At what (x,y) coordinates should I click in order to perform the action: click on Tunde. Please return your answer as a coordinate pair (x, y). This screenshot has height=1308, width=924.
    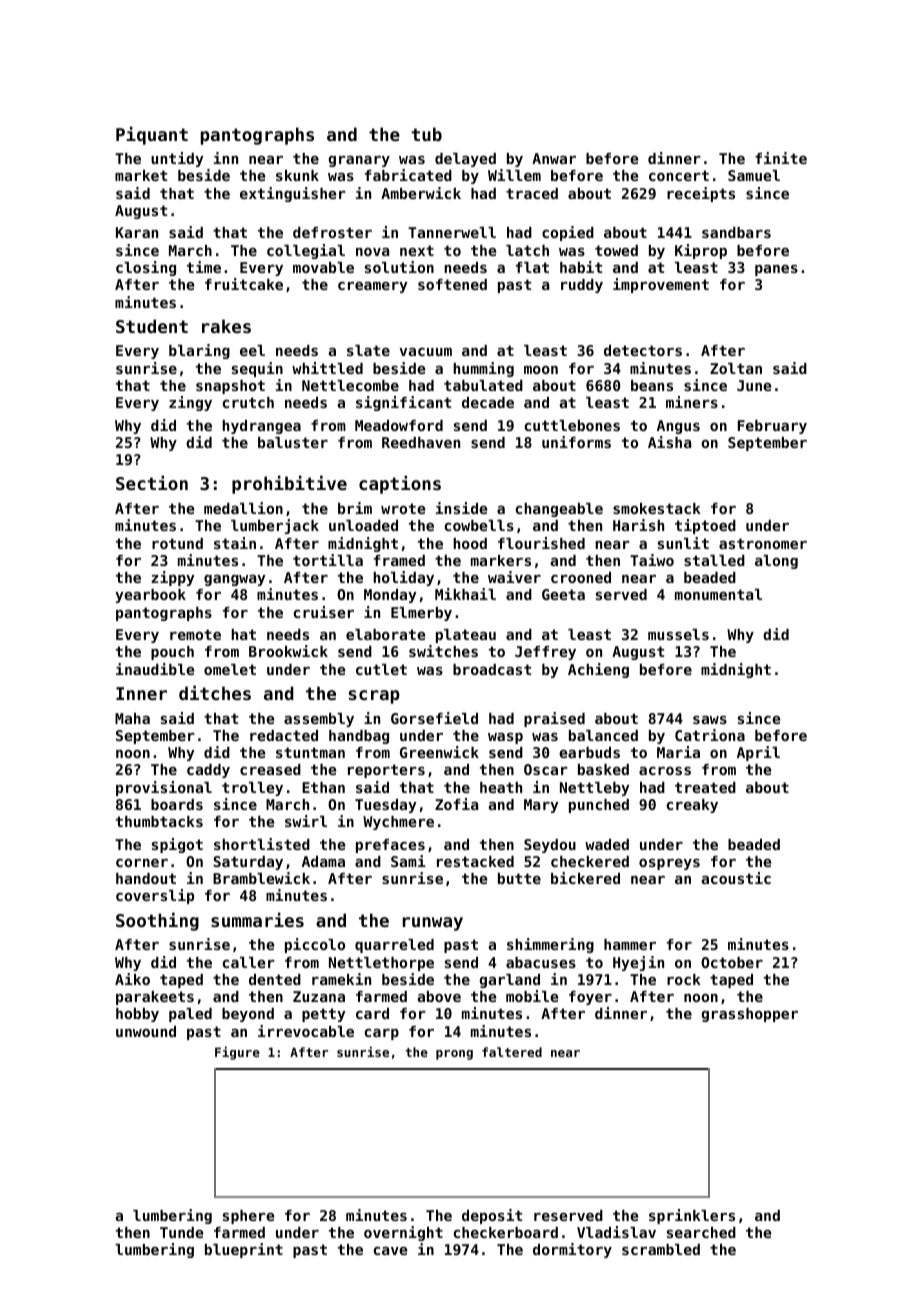
    Looking at the image, I should click on (181, 1232).
